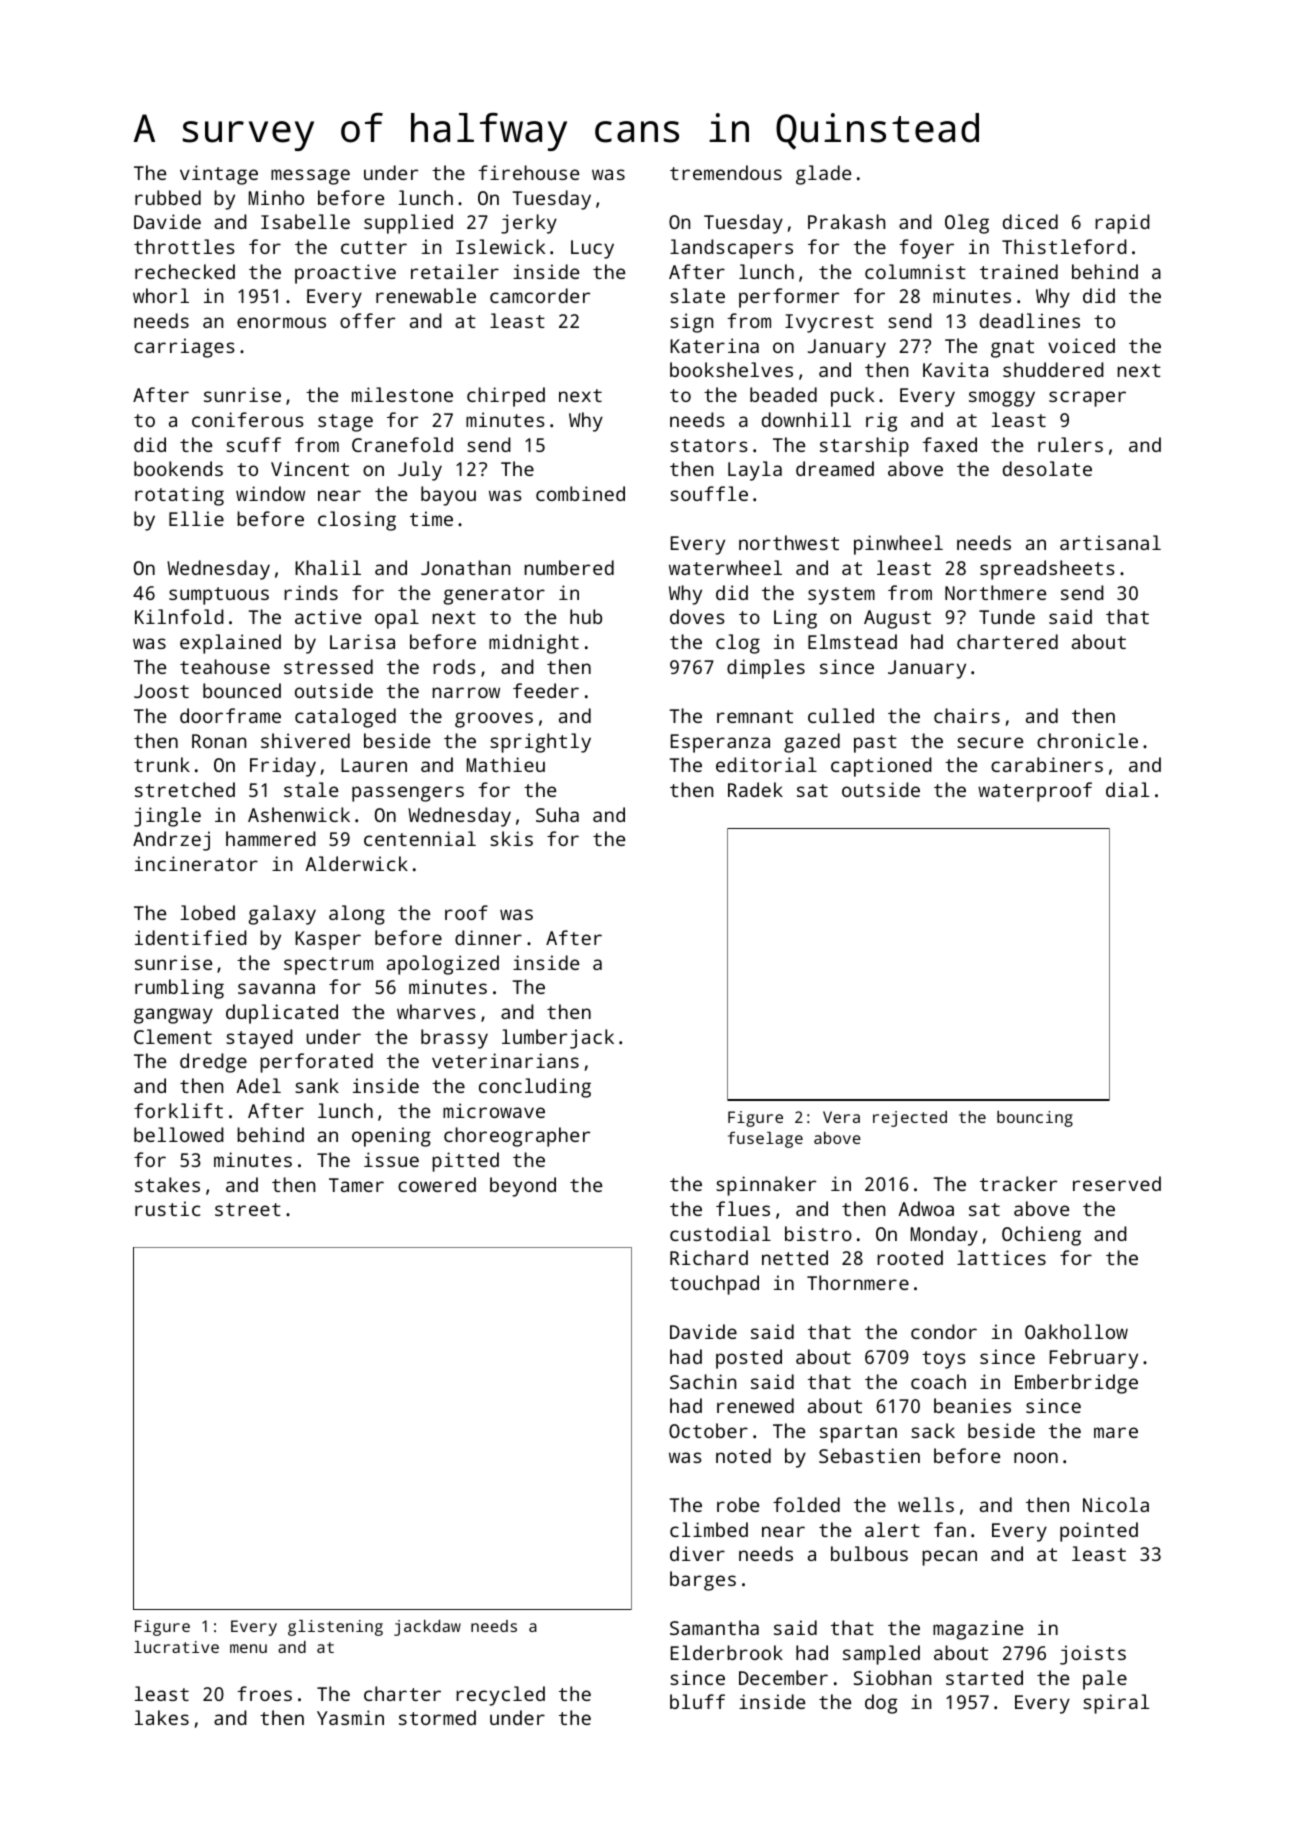  What do you see at coordinates (709, 445) in the document?
I see `stators` at bounding box center [709, 445].
